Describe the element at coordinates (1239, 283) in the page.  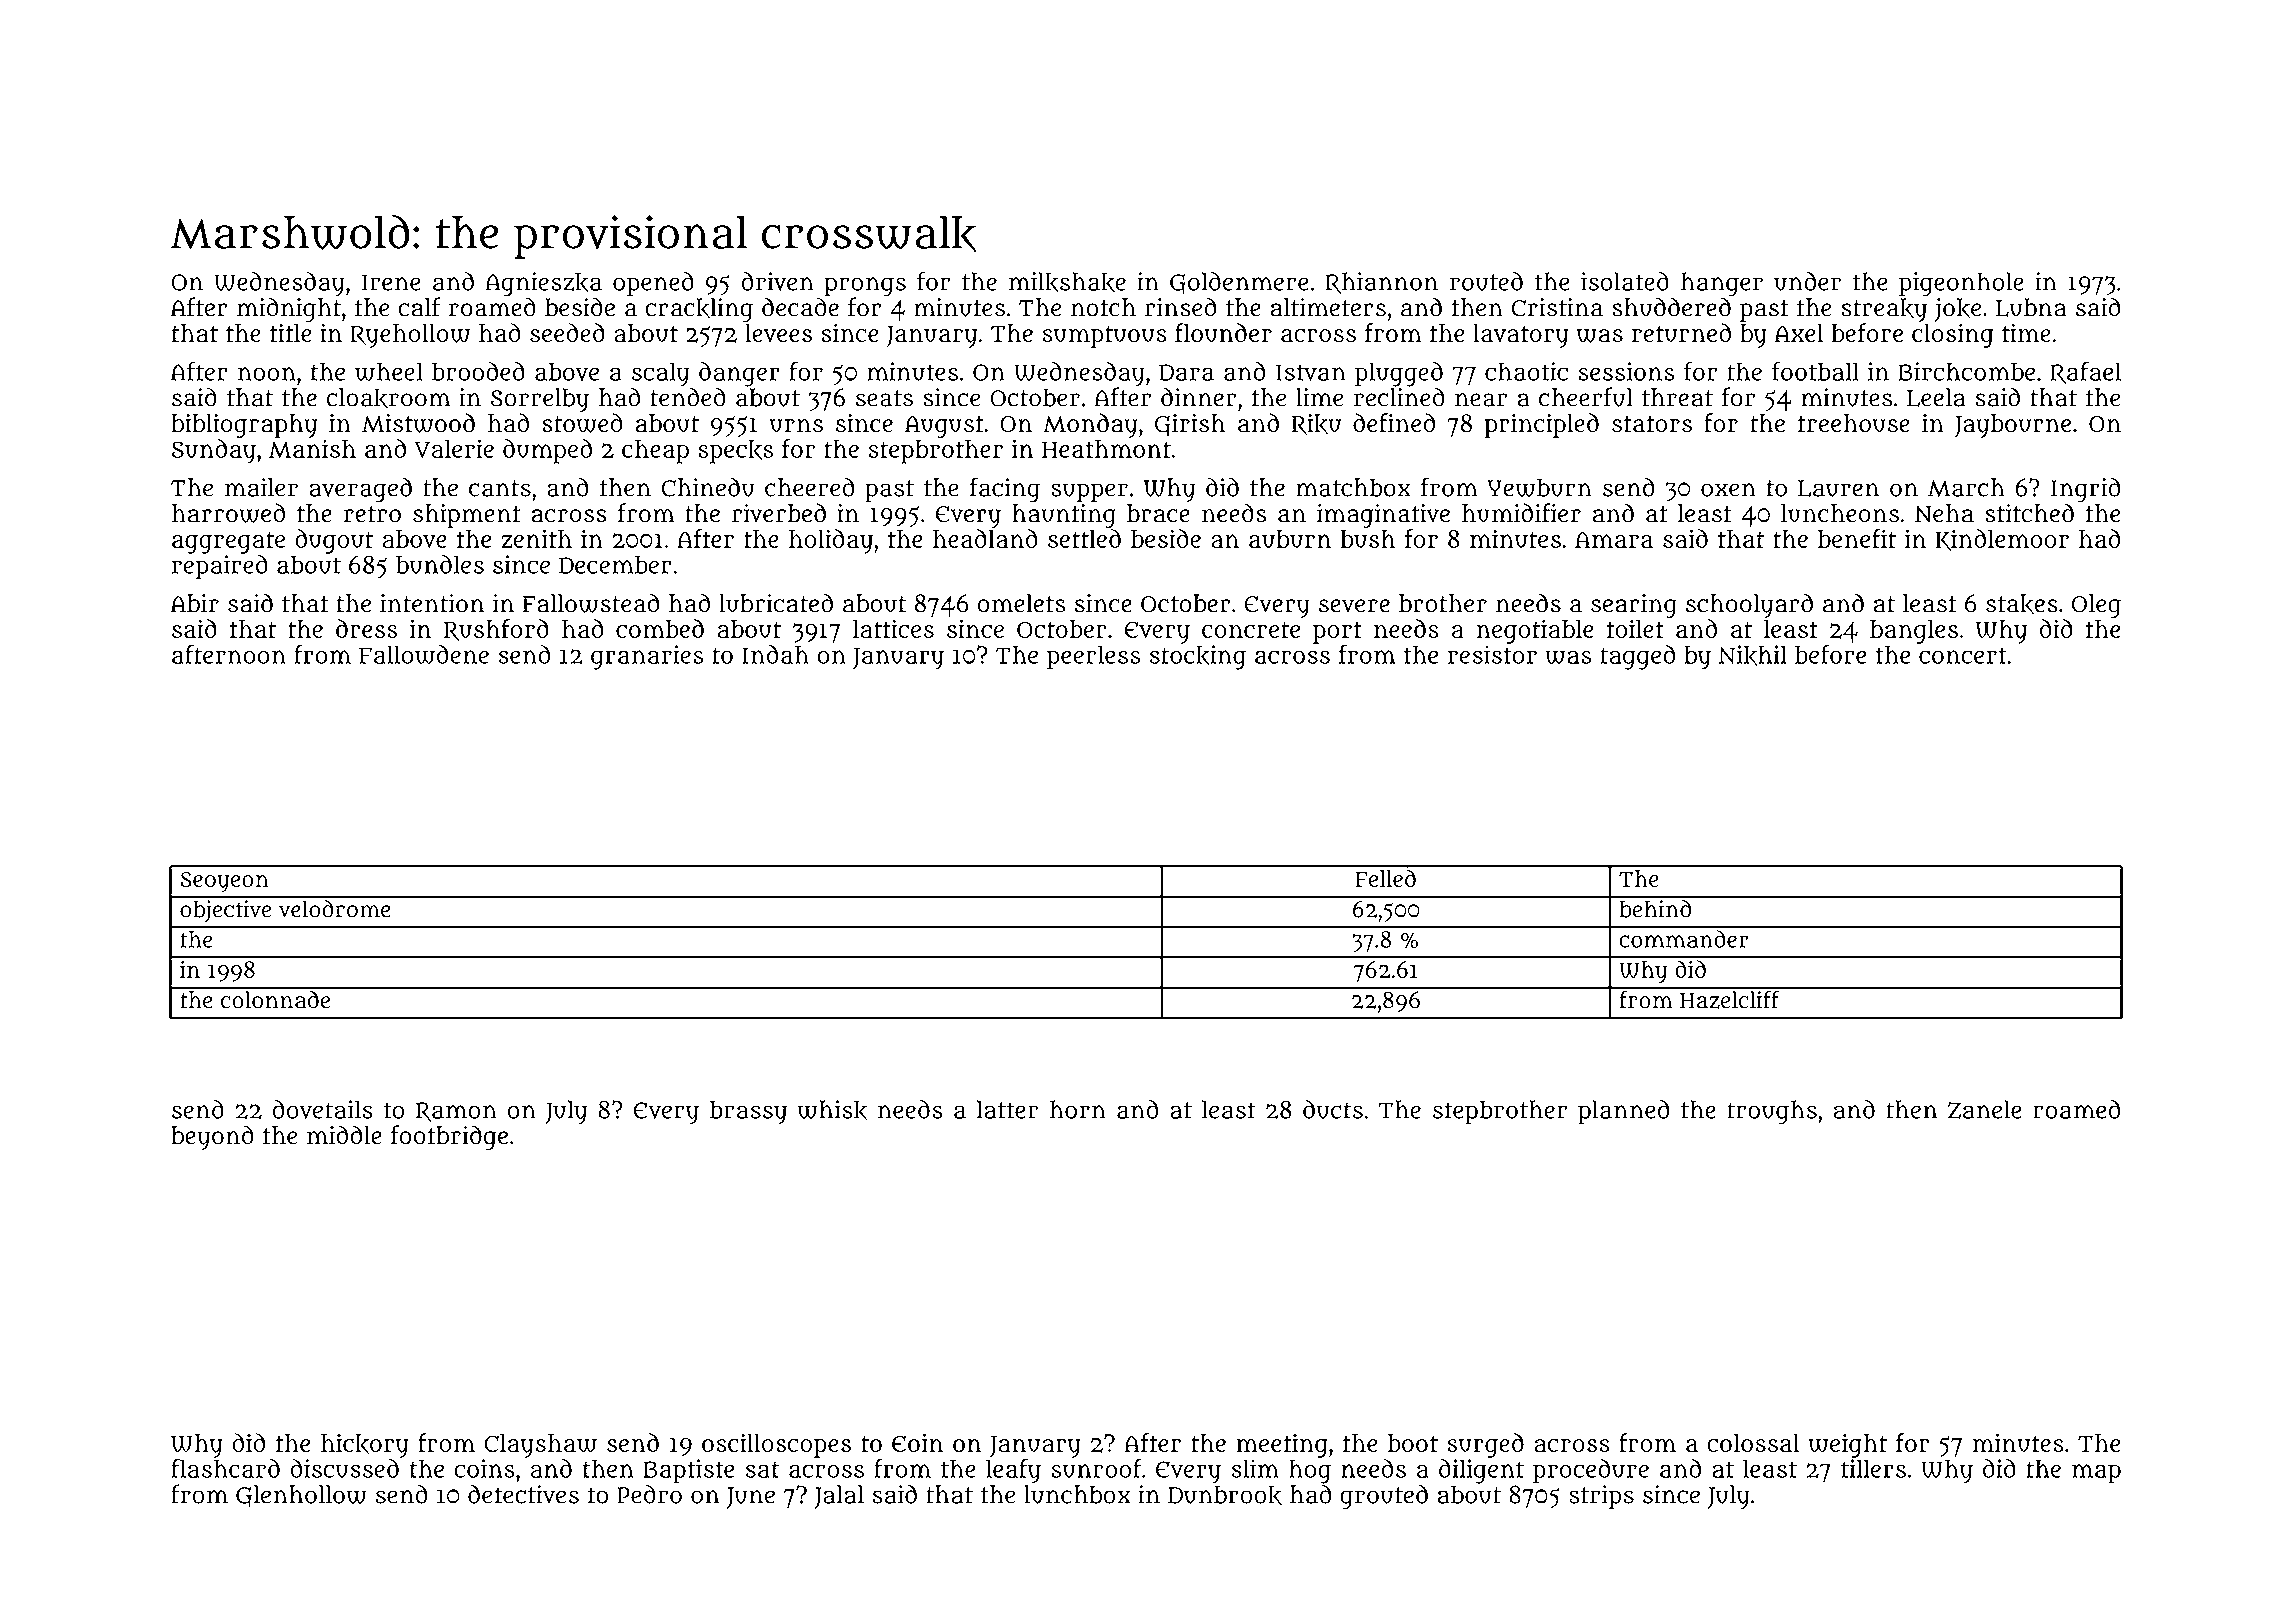
I see `Goldenmere` at that location.
